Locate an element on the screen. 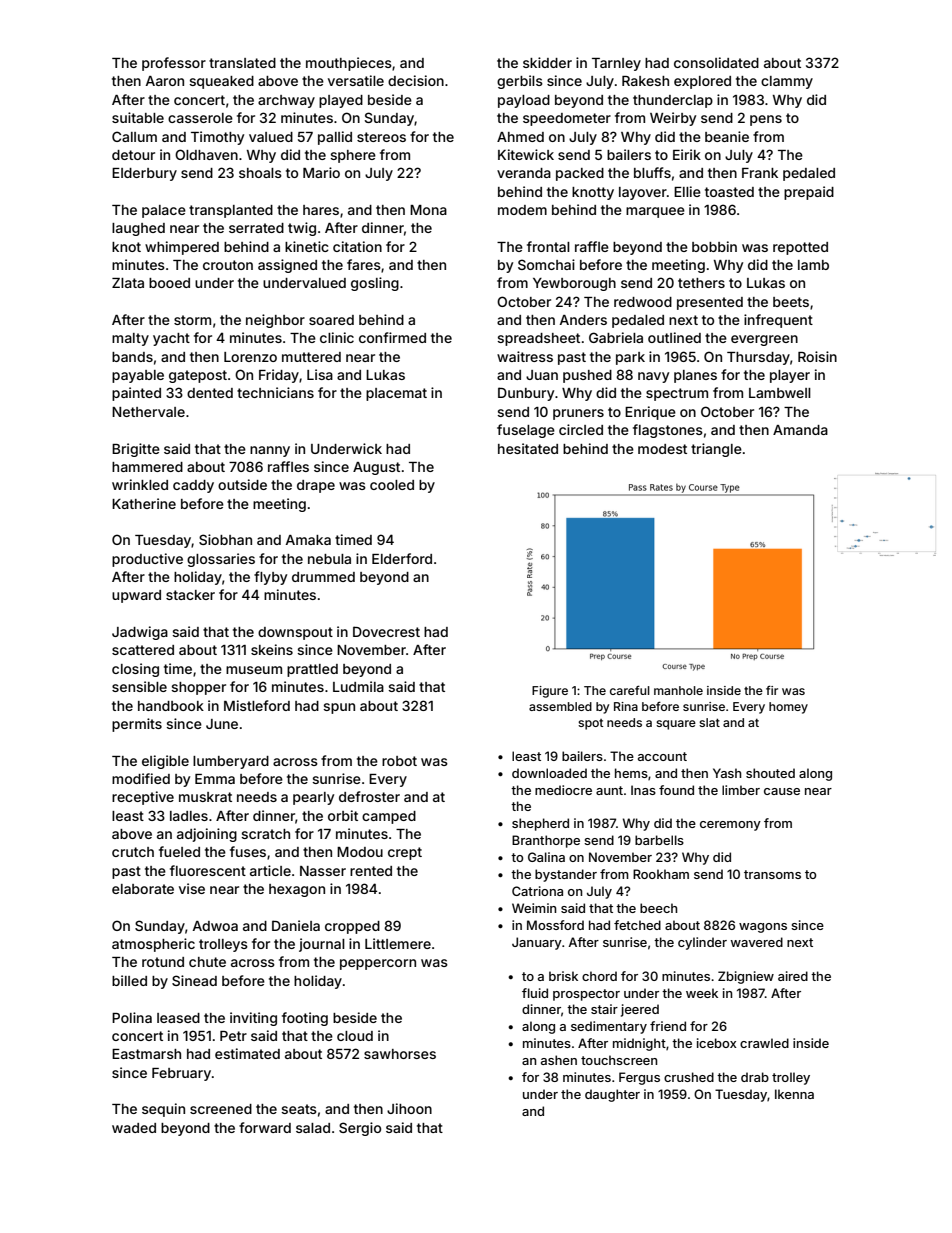 This screenshot has width=952, height=1233. downspout is located at coordinates (295, 633).
